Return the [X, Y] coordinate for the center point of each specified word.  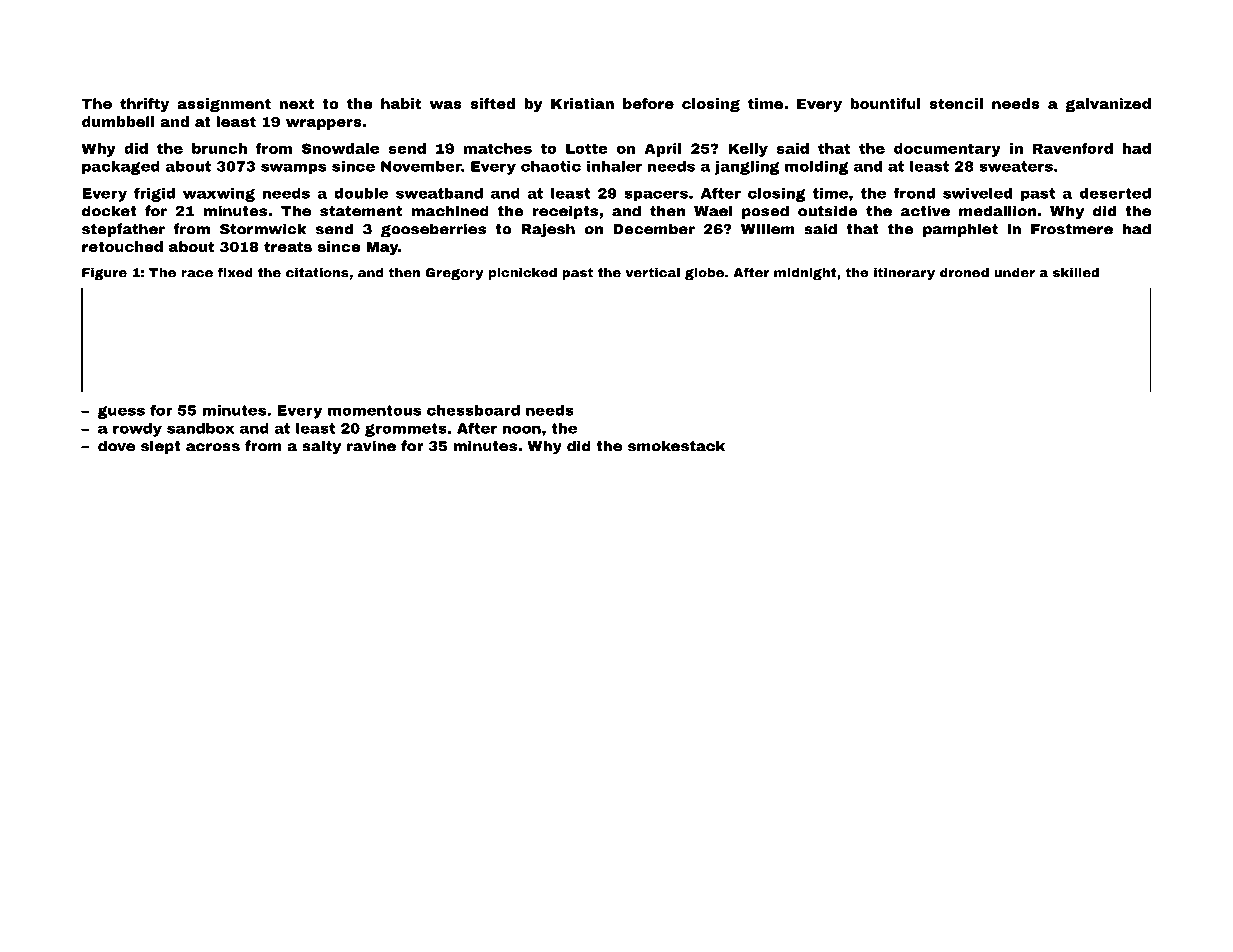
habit [401, 103]
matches [498, 148]
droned [964, 272]
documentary [947, 150]
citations [317, 272]
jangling [746, 168]
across [213, 447]
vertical [652, 272]
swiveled [977, 193]
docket [109, 211]
